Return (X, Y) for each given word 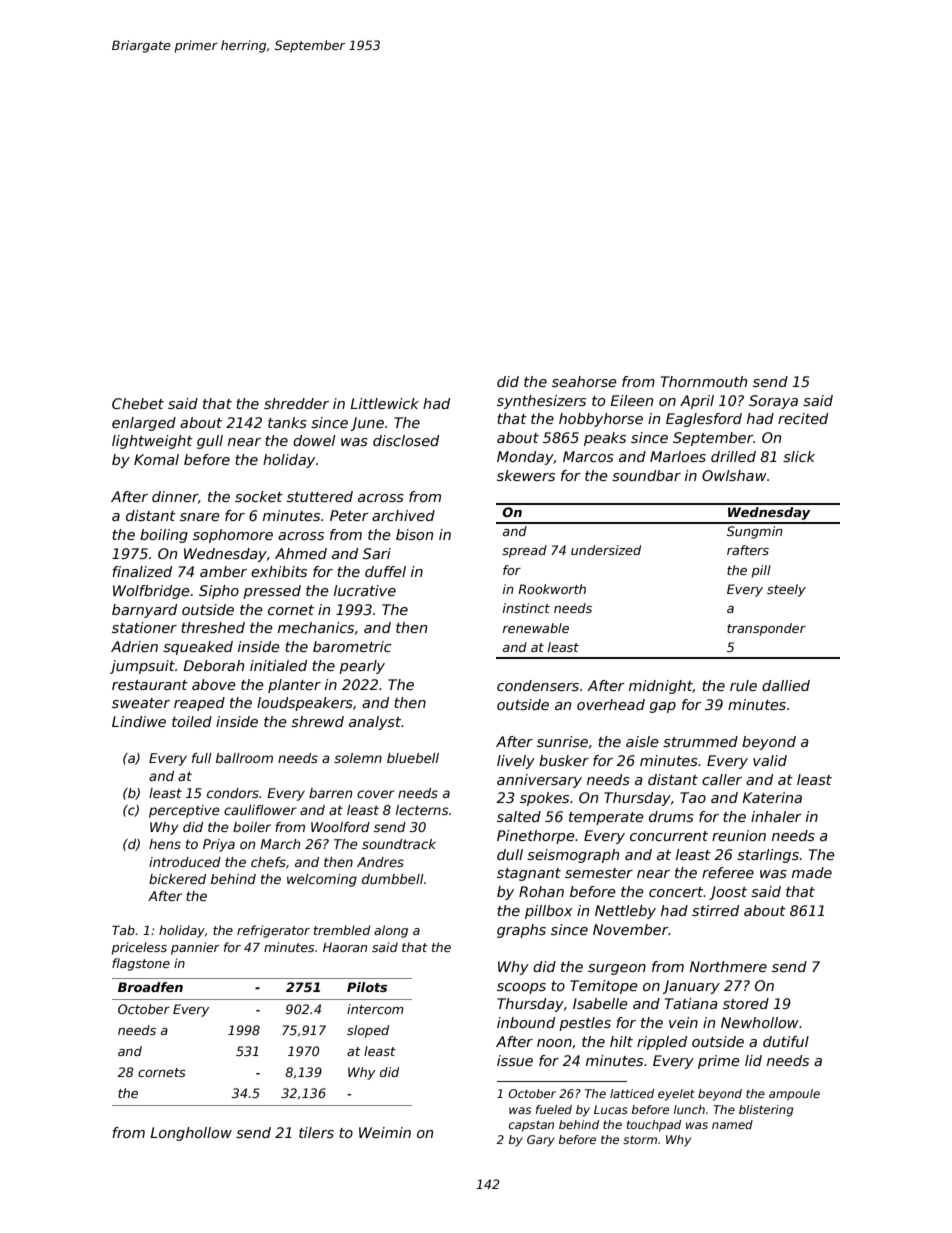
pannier (195, 948)
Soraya (773, 402)
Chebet (138, 403)
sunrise (562, 741)
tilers (316, 1132)
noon (554, 1043)
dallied (786, 685)
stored (746, 1003)
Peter (349, 515)
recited (803, 418)
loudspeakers (305, 704)
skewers (526, 475)
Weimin (385, 1132)
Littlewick (384, 403)
